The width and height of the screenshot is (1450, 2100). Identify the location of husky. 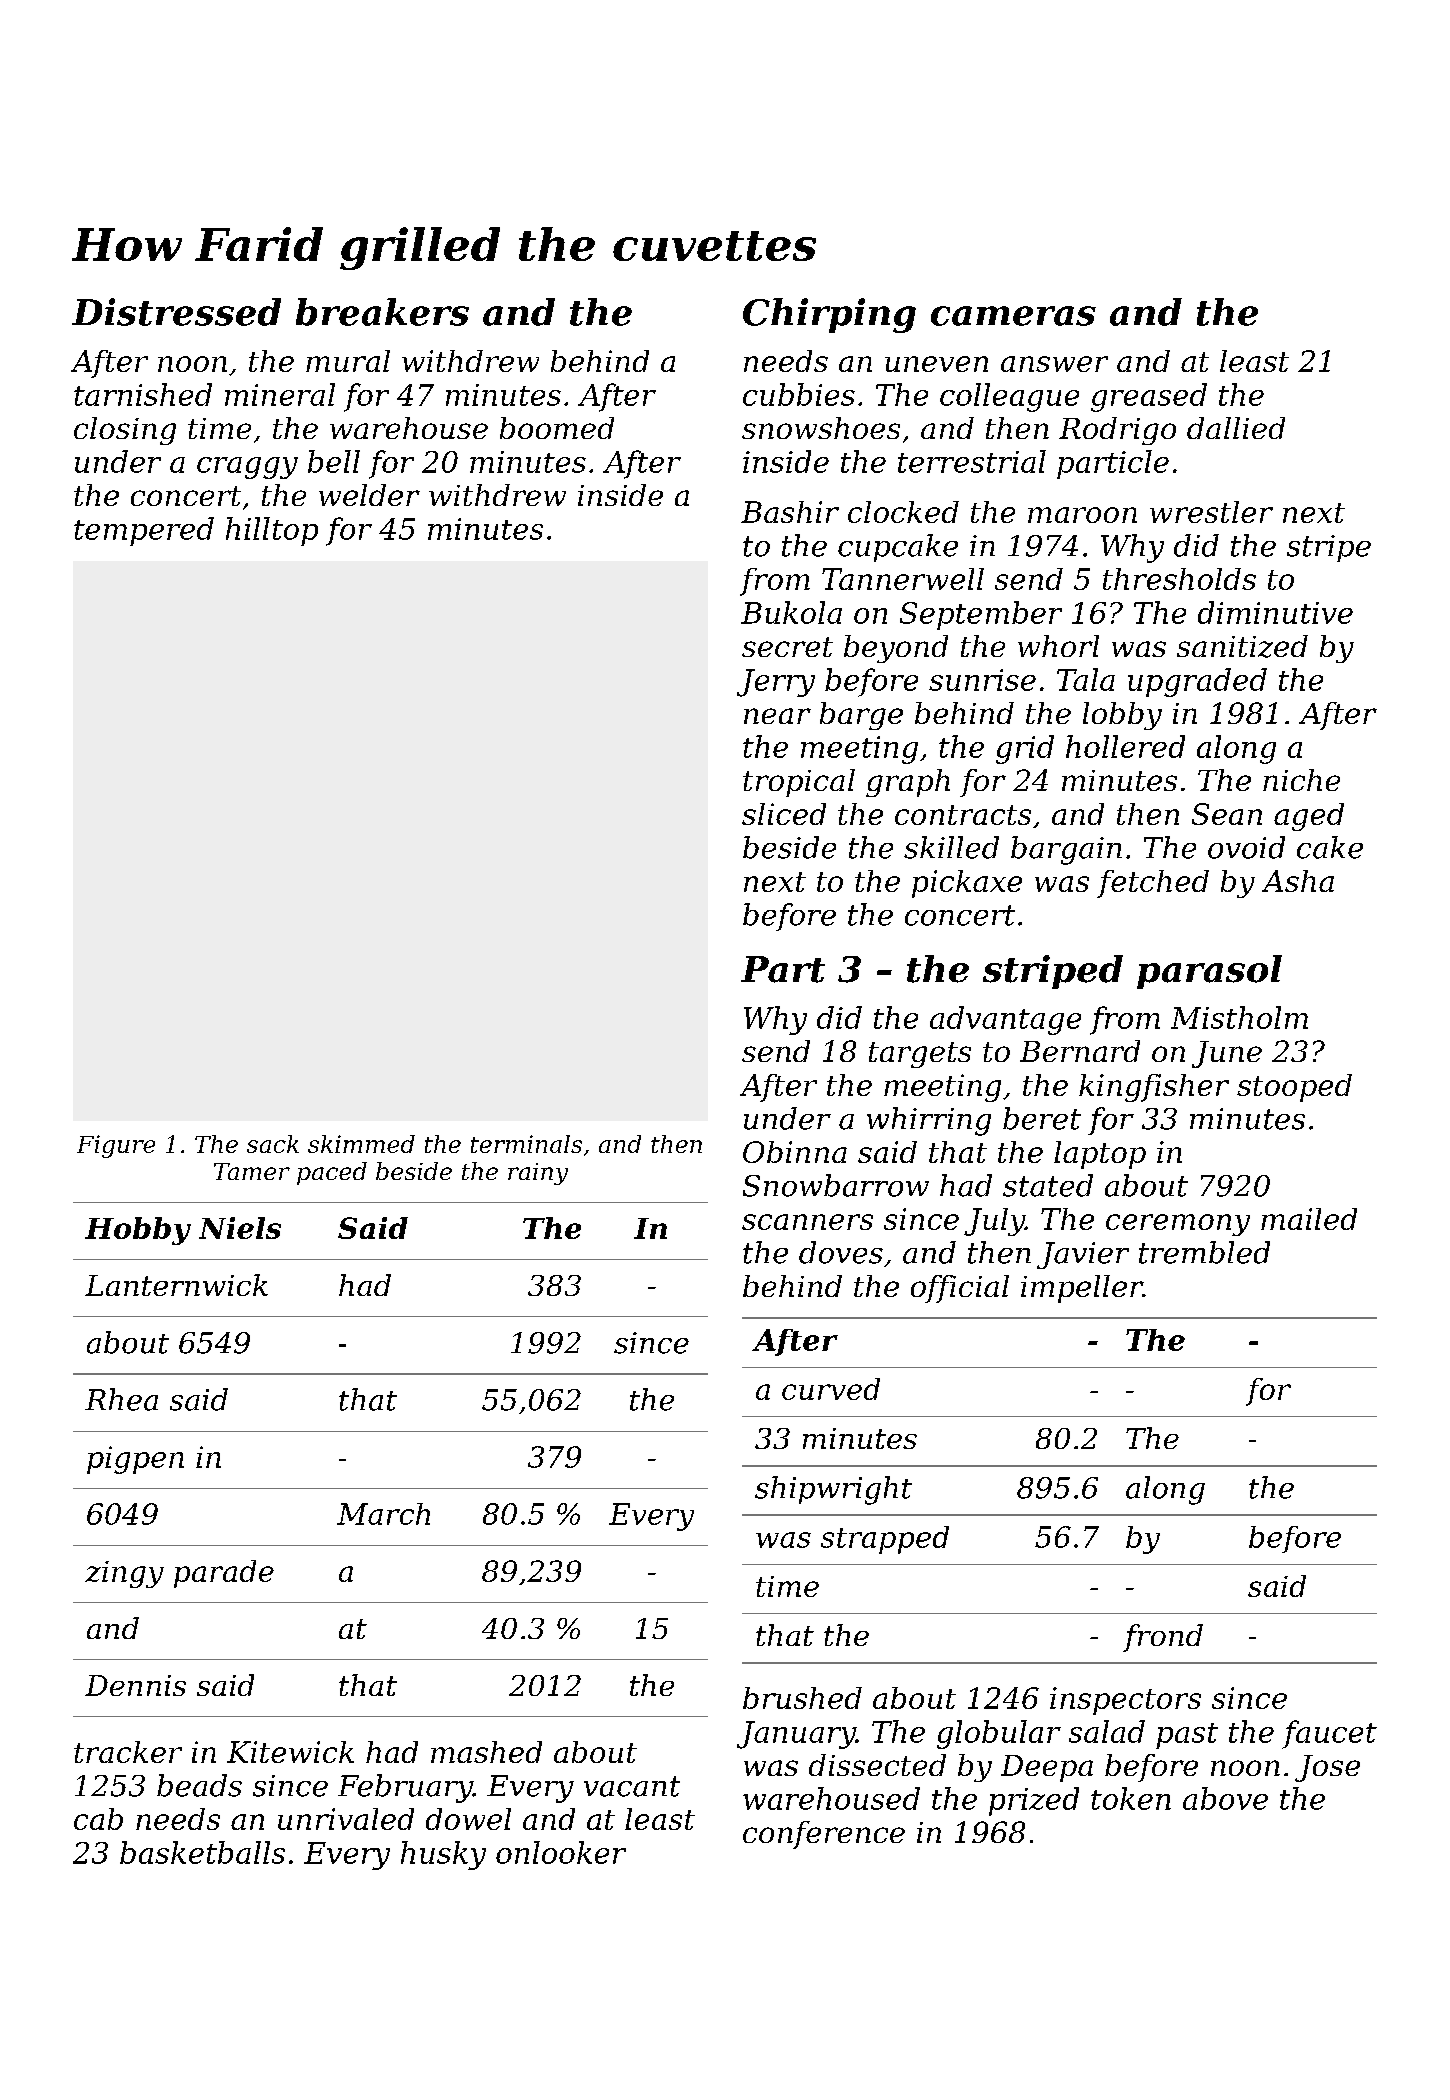
(443, 1855).
